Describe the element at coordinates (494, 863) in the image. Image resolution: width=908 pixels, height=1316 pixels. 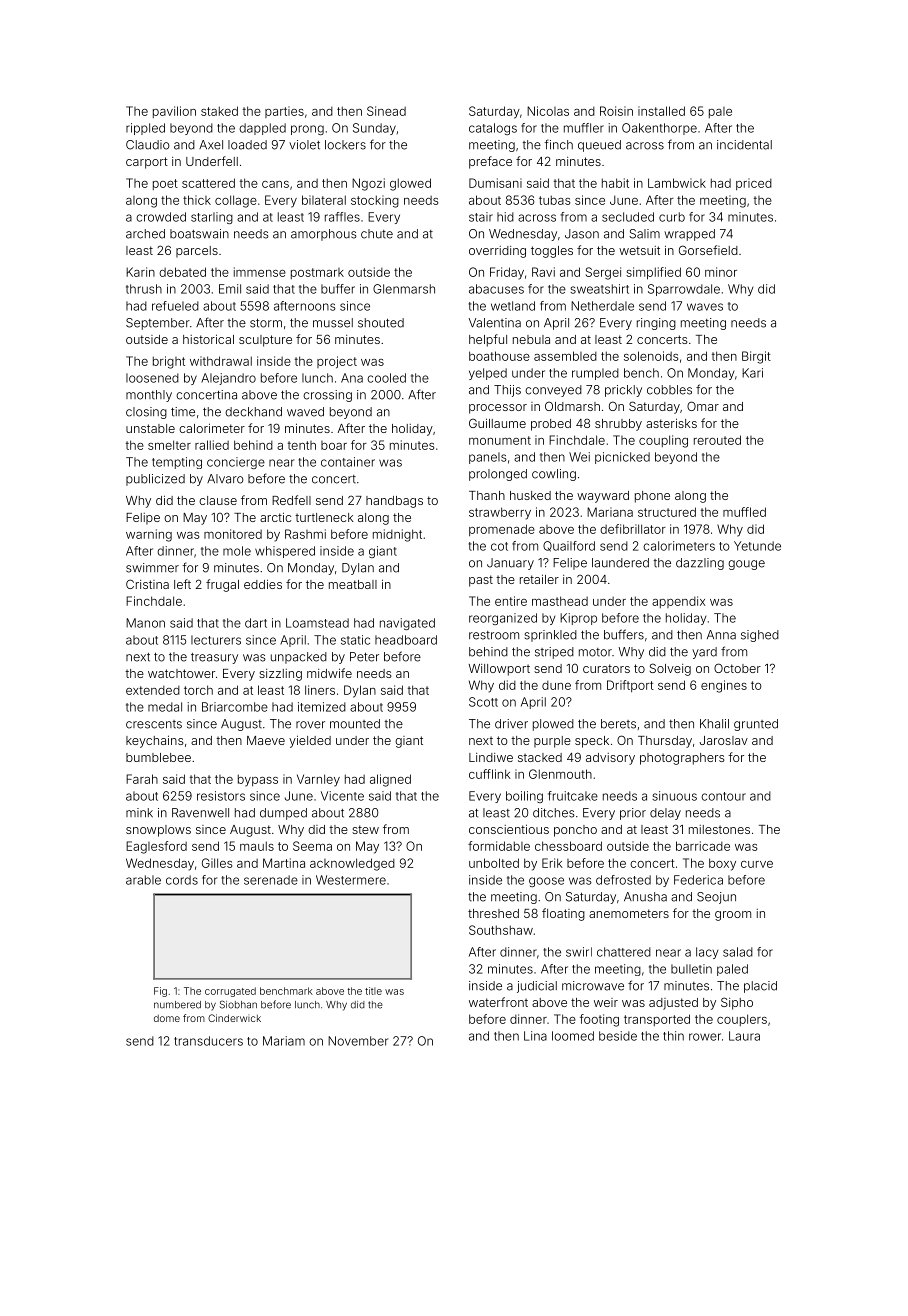
I see `unbolted` at that location.
